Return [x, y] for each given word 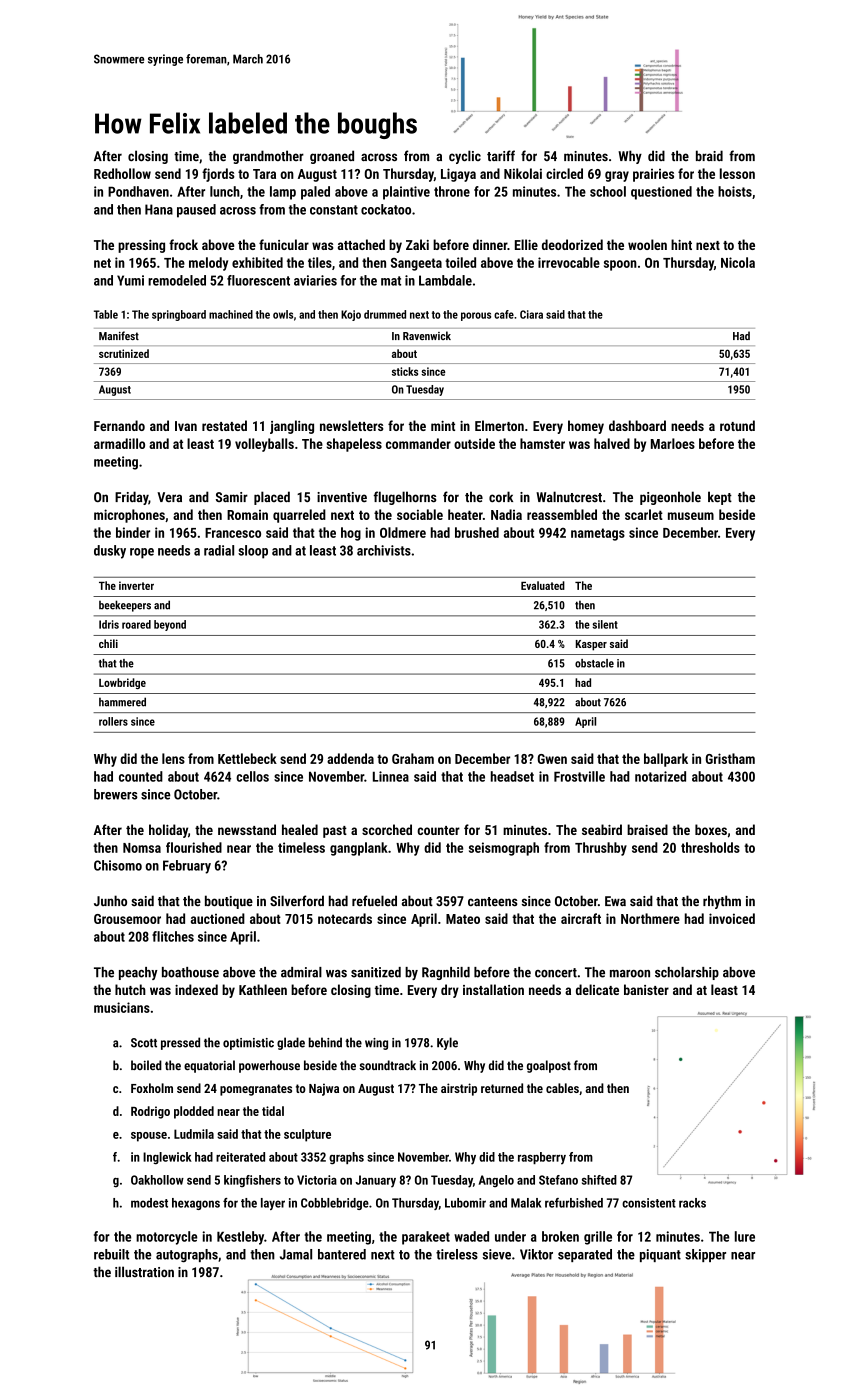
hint [681, 244]
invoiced [732, 918]
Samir [232, 497]
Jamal [296, 1254]
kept [720, 498]
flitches [173, 936]
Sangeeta [416, 264]
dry [450, 991]
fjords [218, 175]
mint [443, 426]
